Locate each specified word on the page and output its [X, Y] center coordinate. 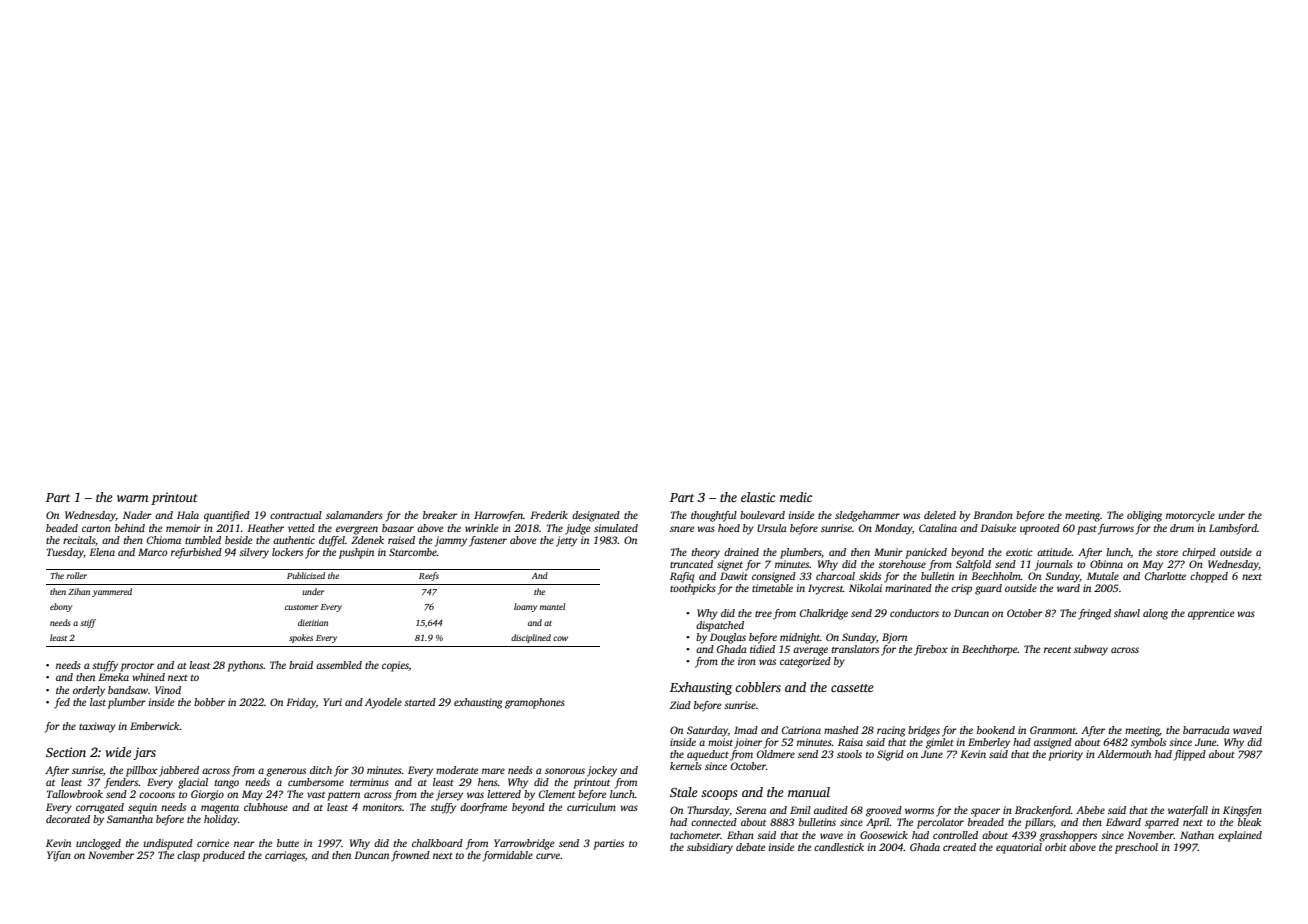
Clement [557, 794]
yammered [112, 592]
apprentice [1211, 614]
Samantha [130, 819]
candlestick [839, 847]
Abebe [1090, 810]
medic [796, 497]
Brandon [993, 515]
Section [66, 752]
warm [132, 498]
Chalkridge [824, 614]
